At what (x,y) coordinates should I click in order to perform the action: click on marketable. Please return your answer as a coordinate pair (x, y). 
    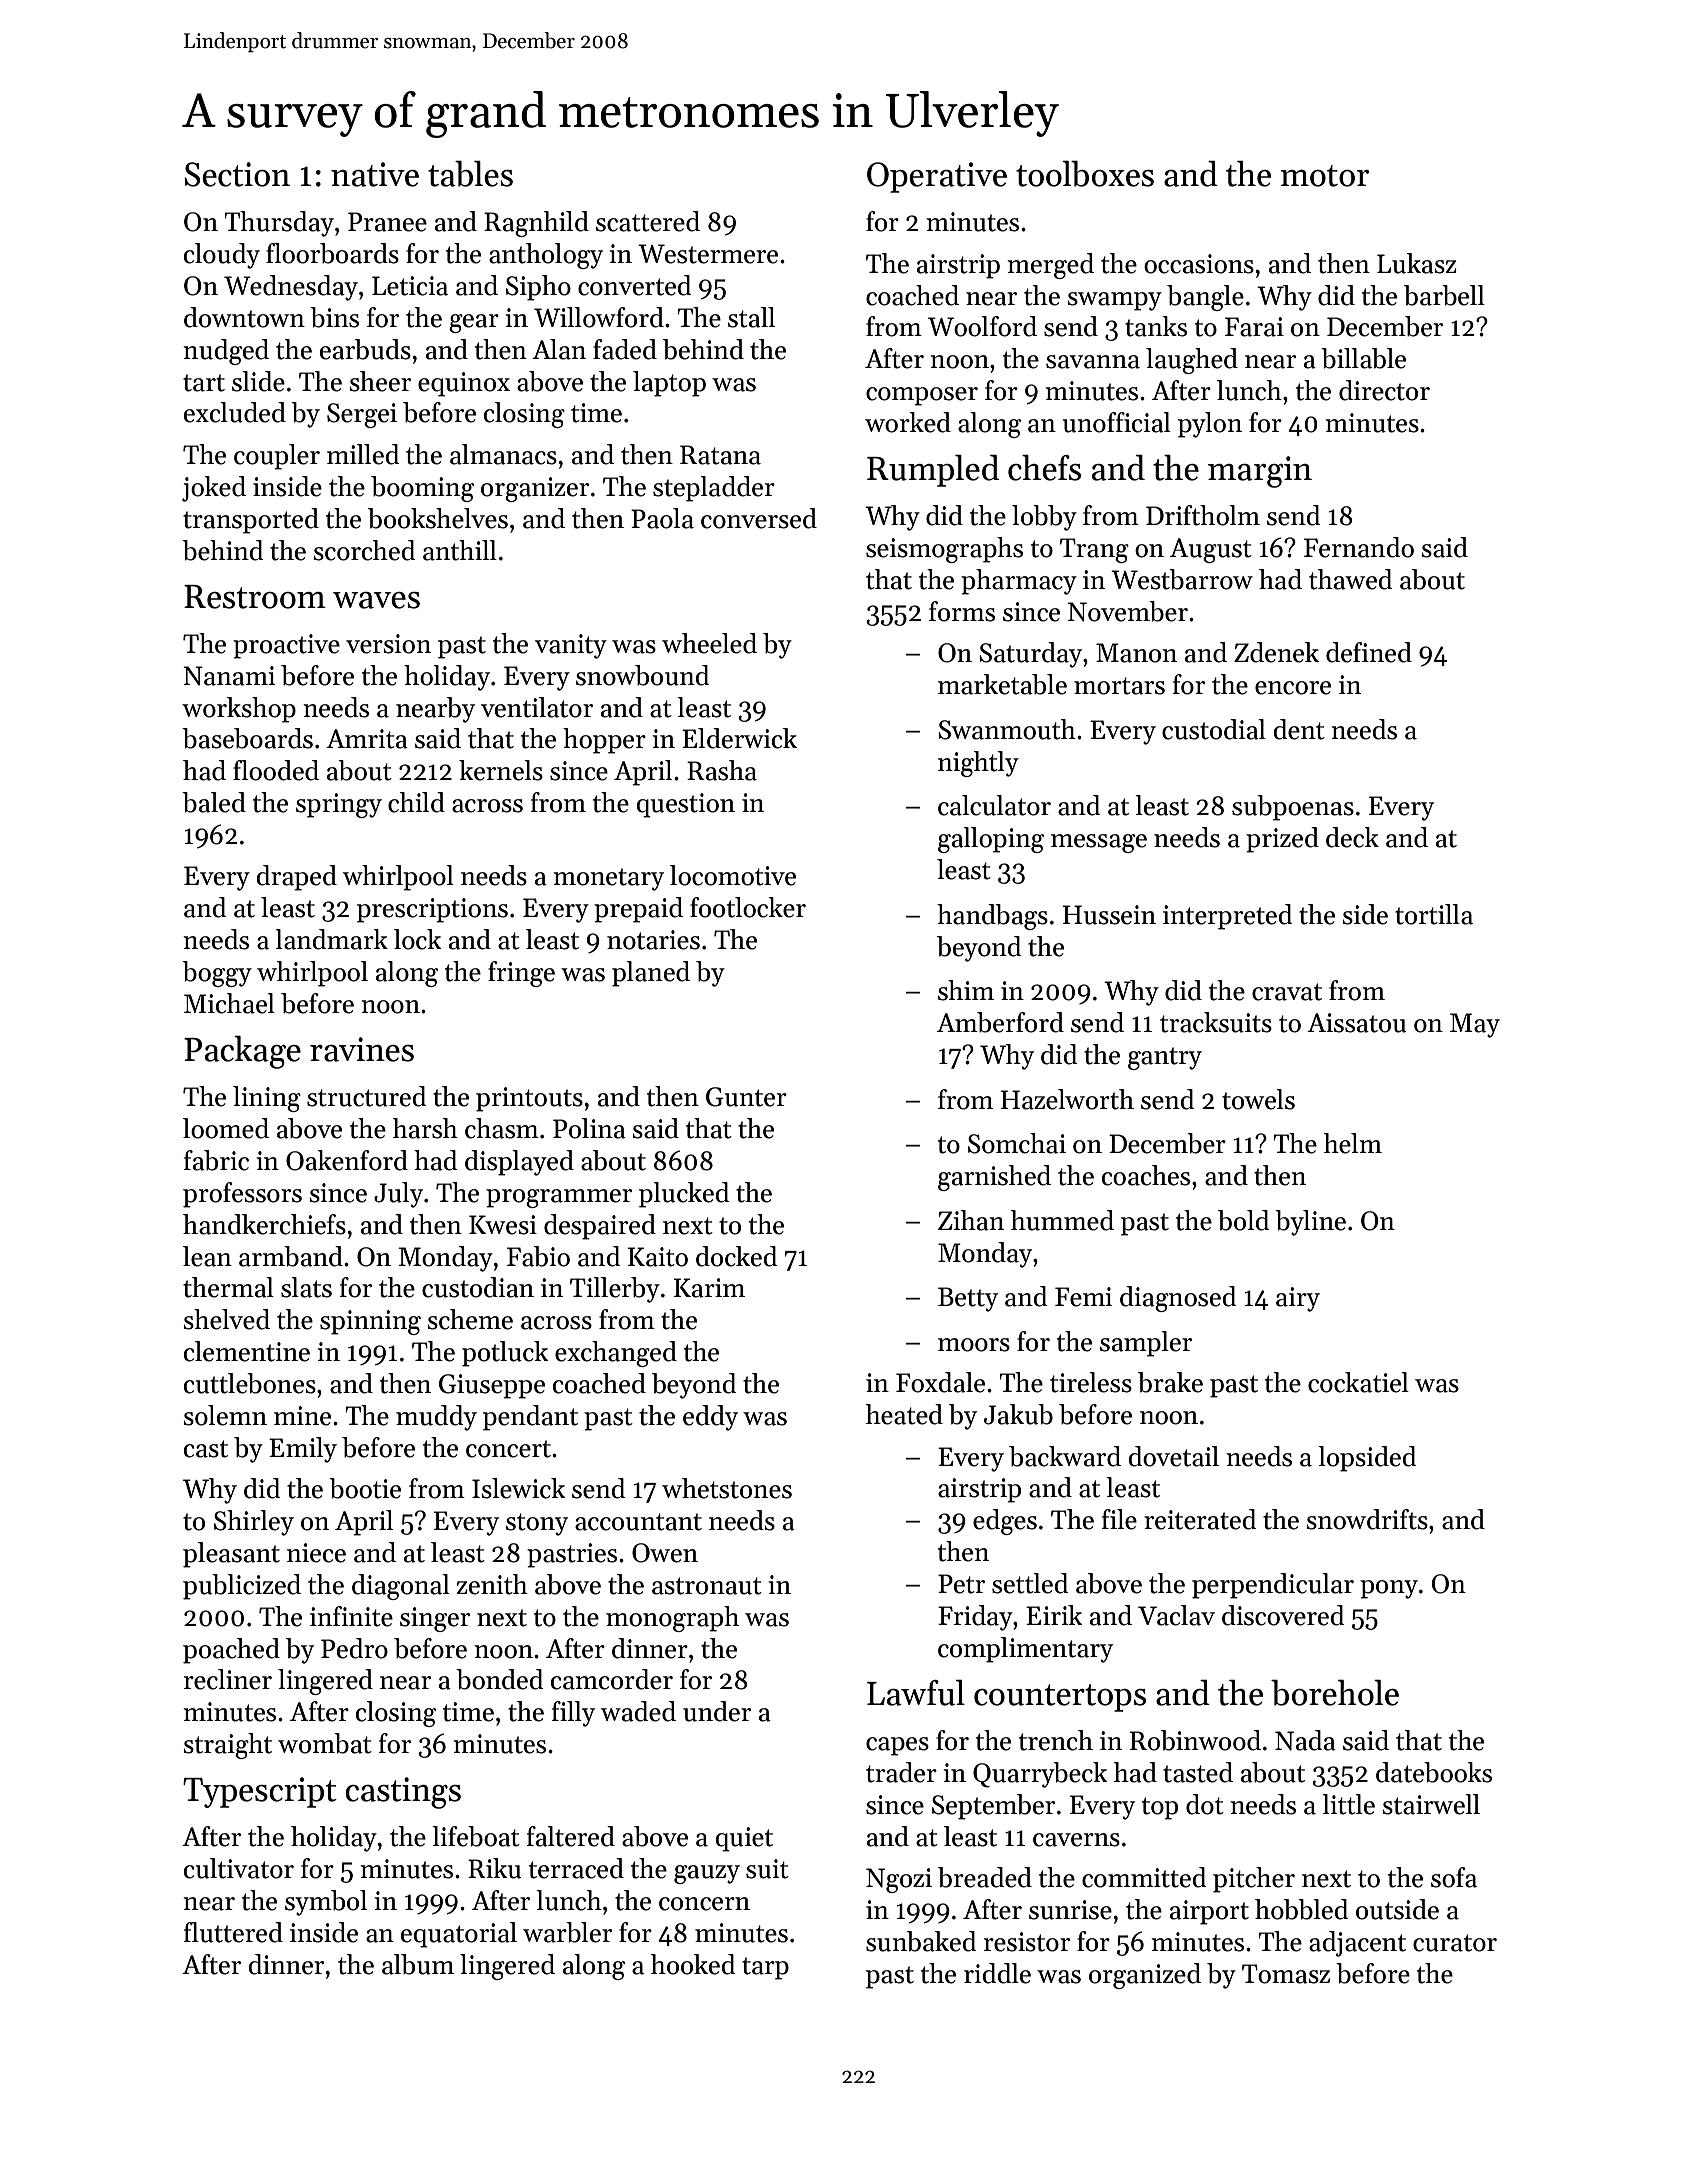
    Looking at the image, I should click on (1002, 684).
